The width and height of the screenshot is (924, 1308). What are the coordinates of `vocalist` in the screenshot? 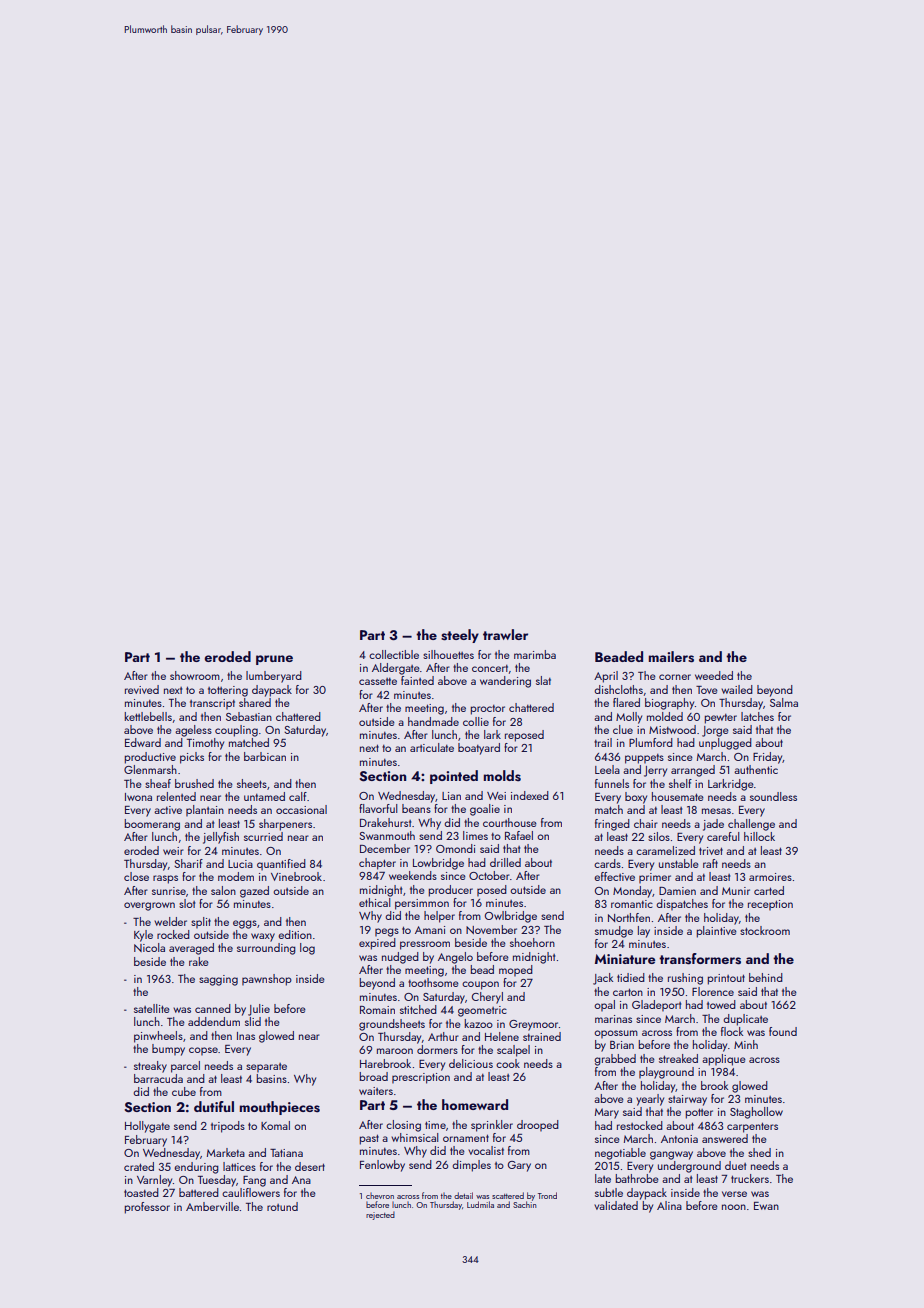 It's located at (486, 1150).
